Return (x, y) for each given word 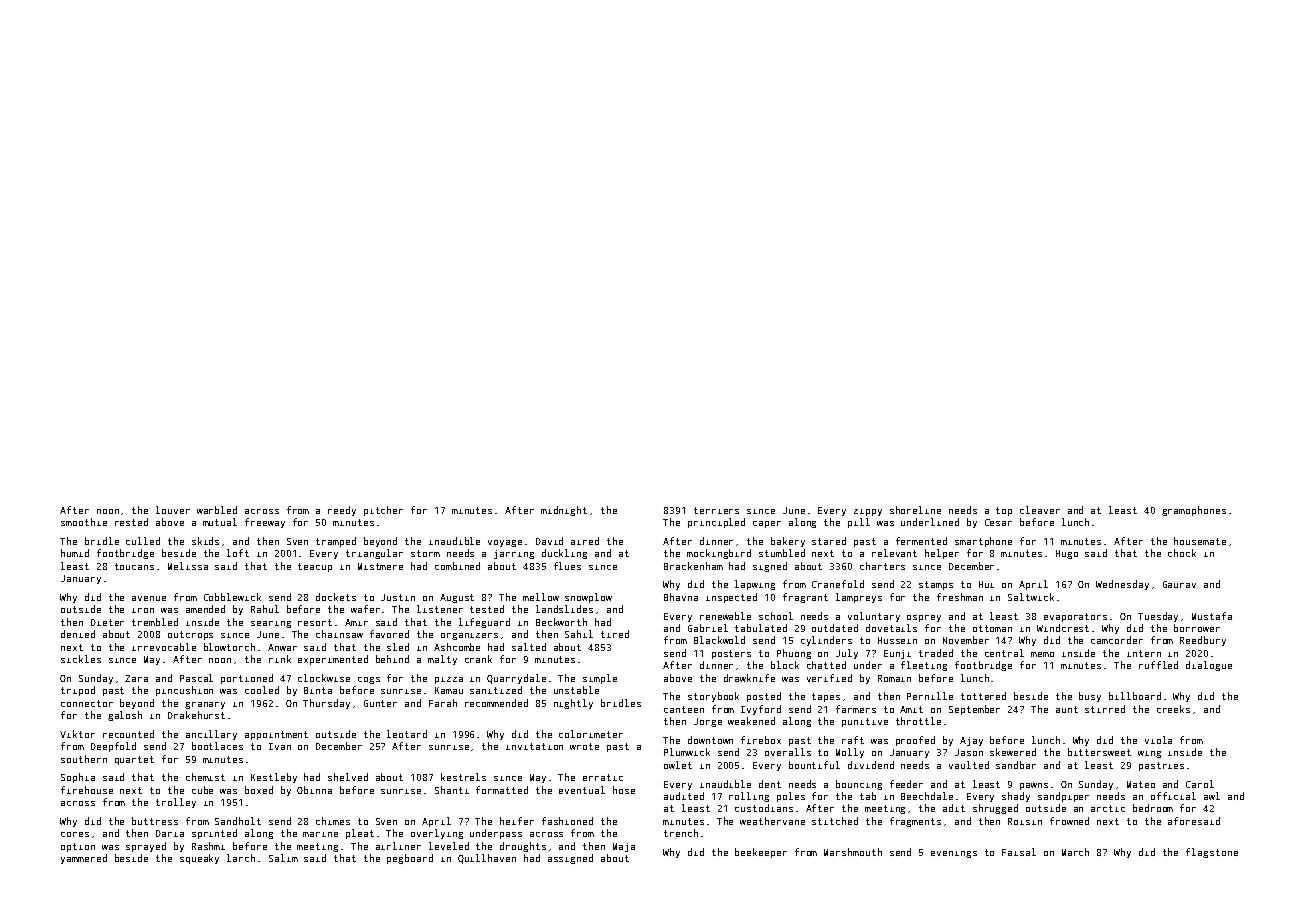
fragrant (805, 598)
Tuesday (1158, 617)
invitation (534, 746)
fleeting (924, 666)
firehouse (87, 790)
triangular (374, 554)
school (776, 616)
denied (78, 634)
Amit (911, 709)
